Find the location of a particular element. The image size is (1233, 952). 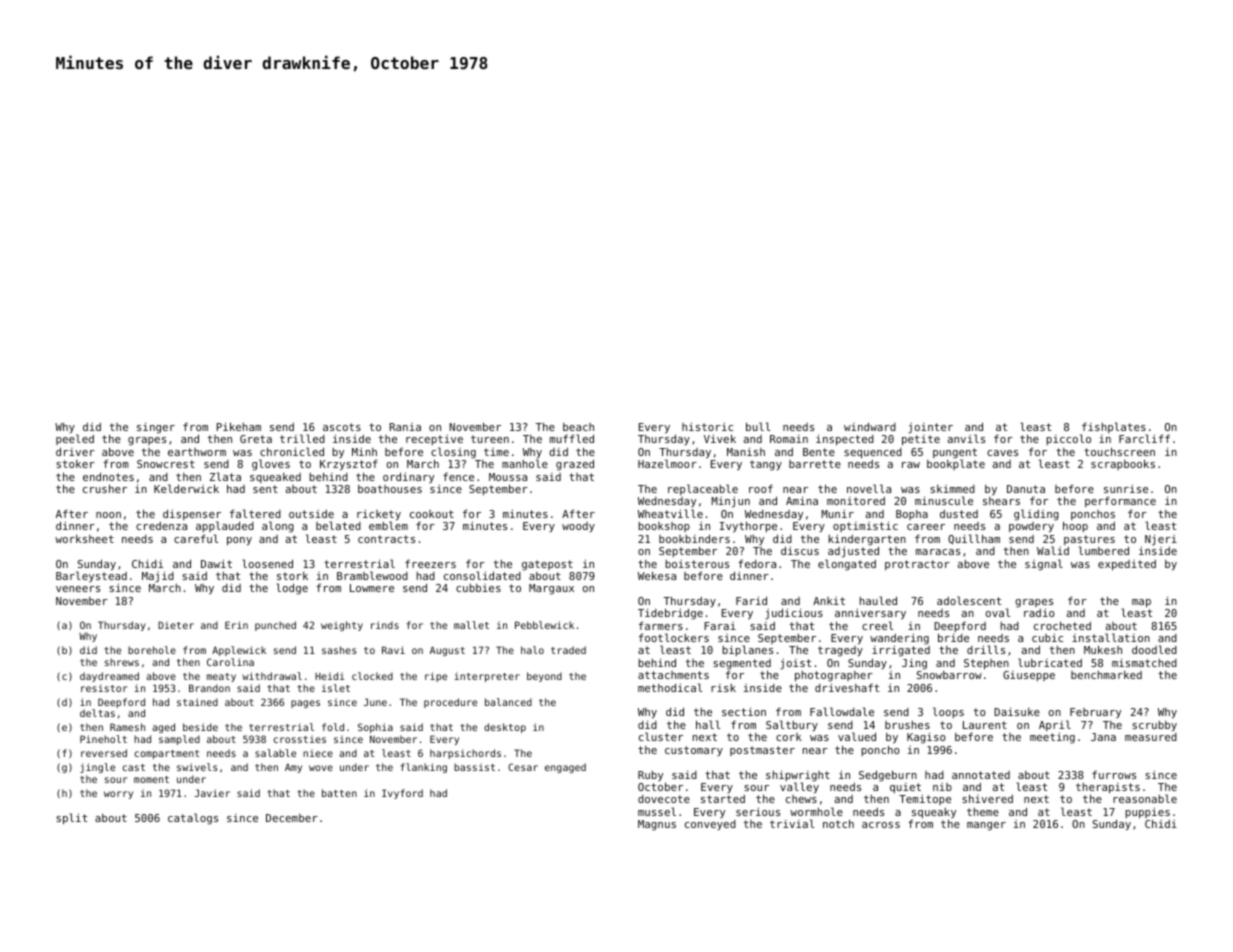

Ruby is located at coordinates (650, 776).
